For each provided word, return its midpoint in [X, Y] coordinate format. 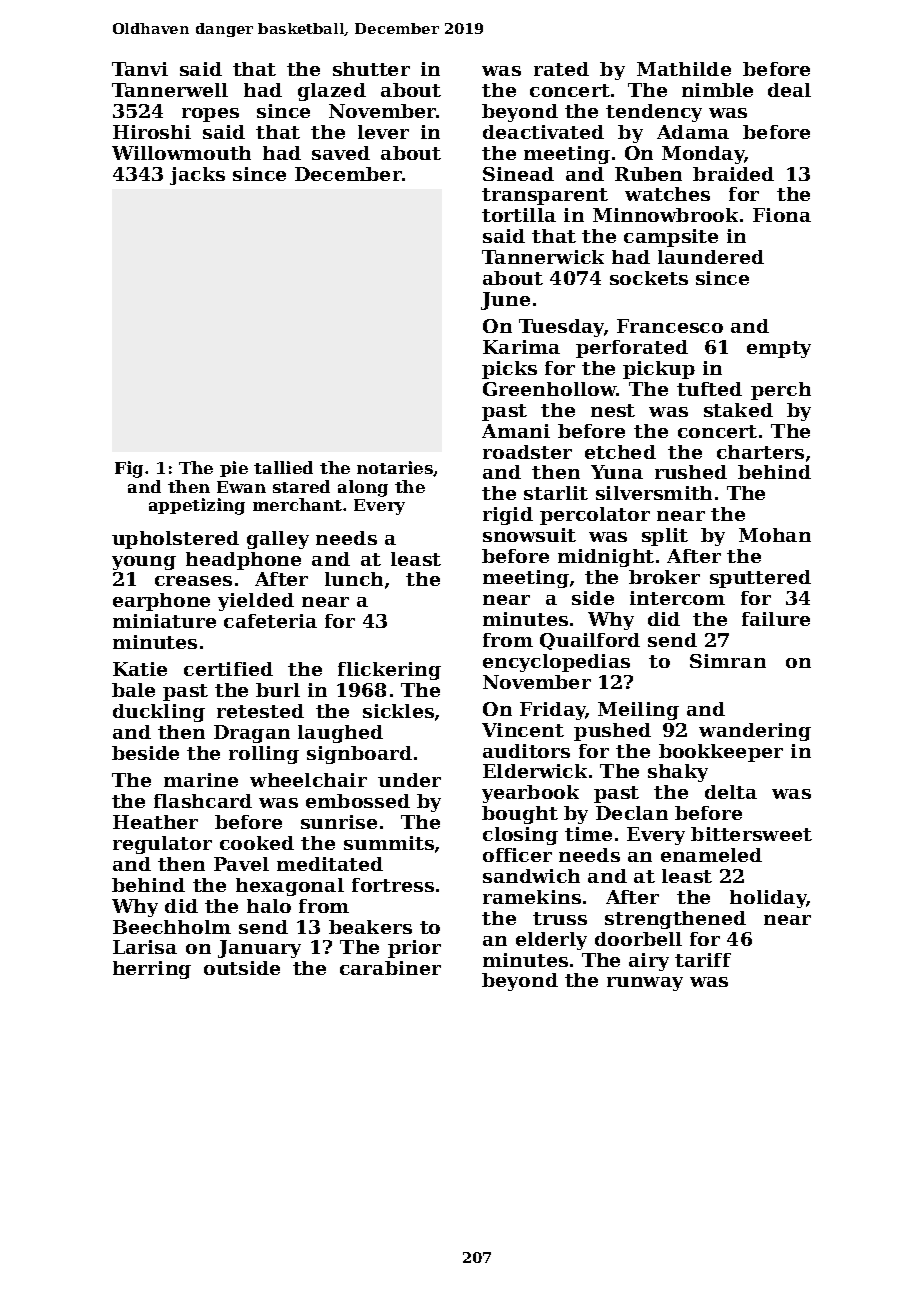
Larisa [145, 947]
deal [789, 90]
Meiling [638, 711]
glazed [332, 92]
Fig [129, 469]
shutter [371, 69]
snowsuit [529, 535]
